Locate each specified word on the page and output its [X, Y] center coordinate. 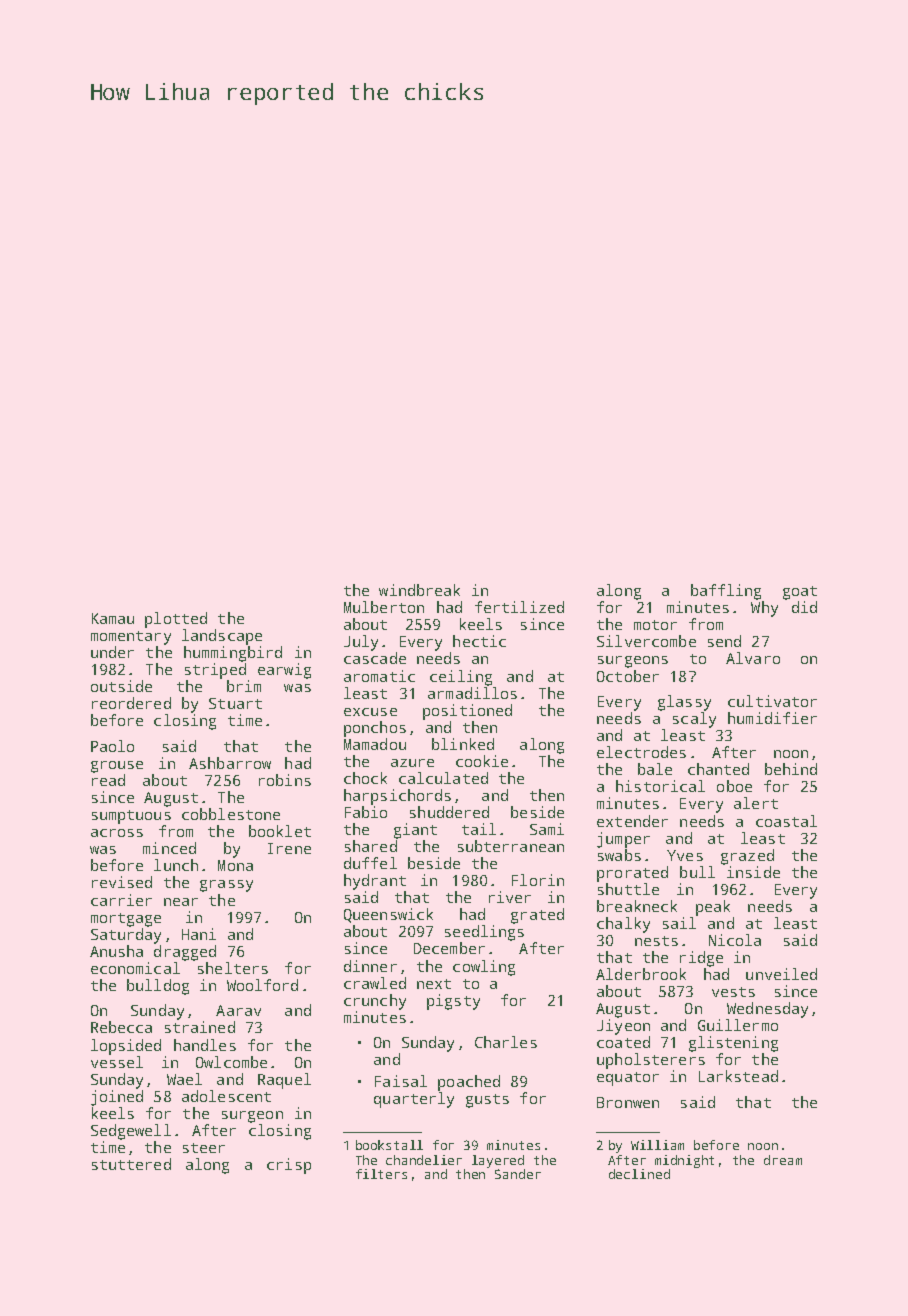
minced [169, 848]
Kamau [113, 618]
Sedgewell [131, 1132]
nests [656, 941]
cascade [375, 658]
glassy [684, 703]
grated [537, 916]
